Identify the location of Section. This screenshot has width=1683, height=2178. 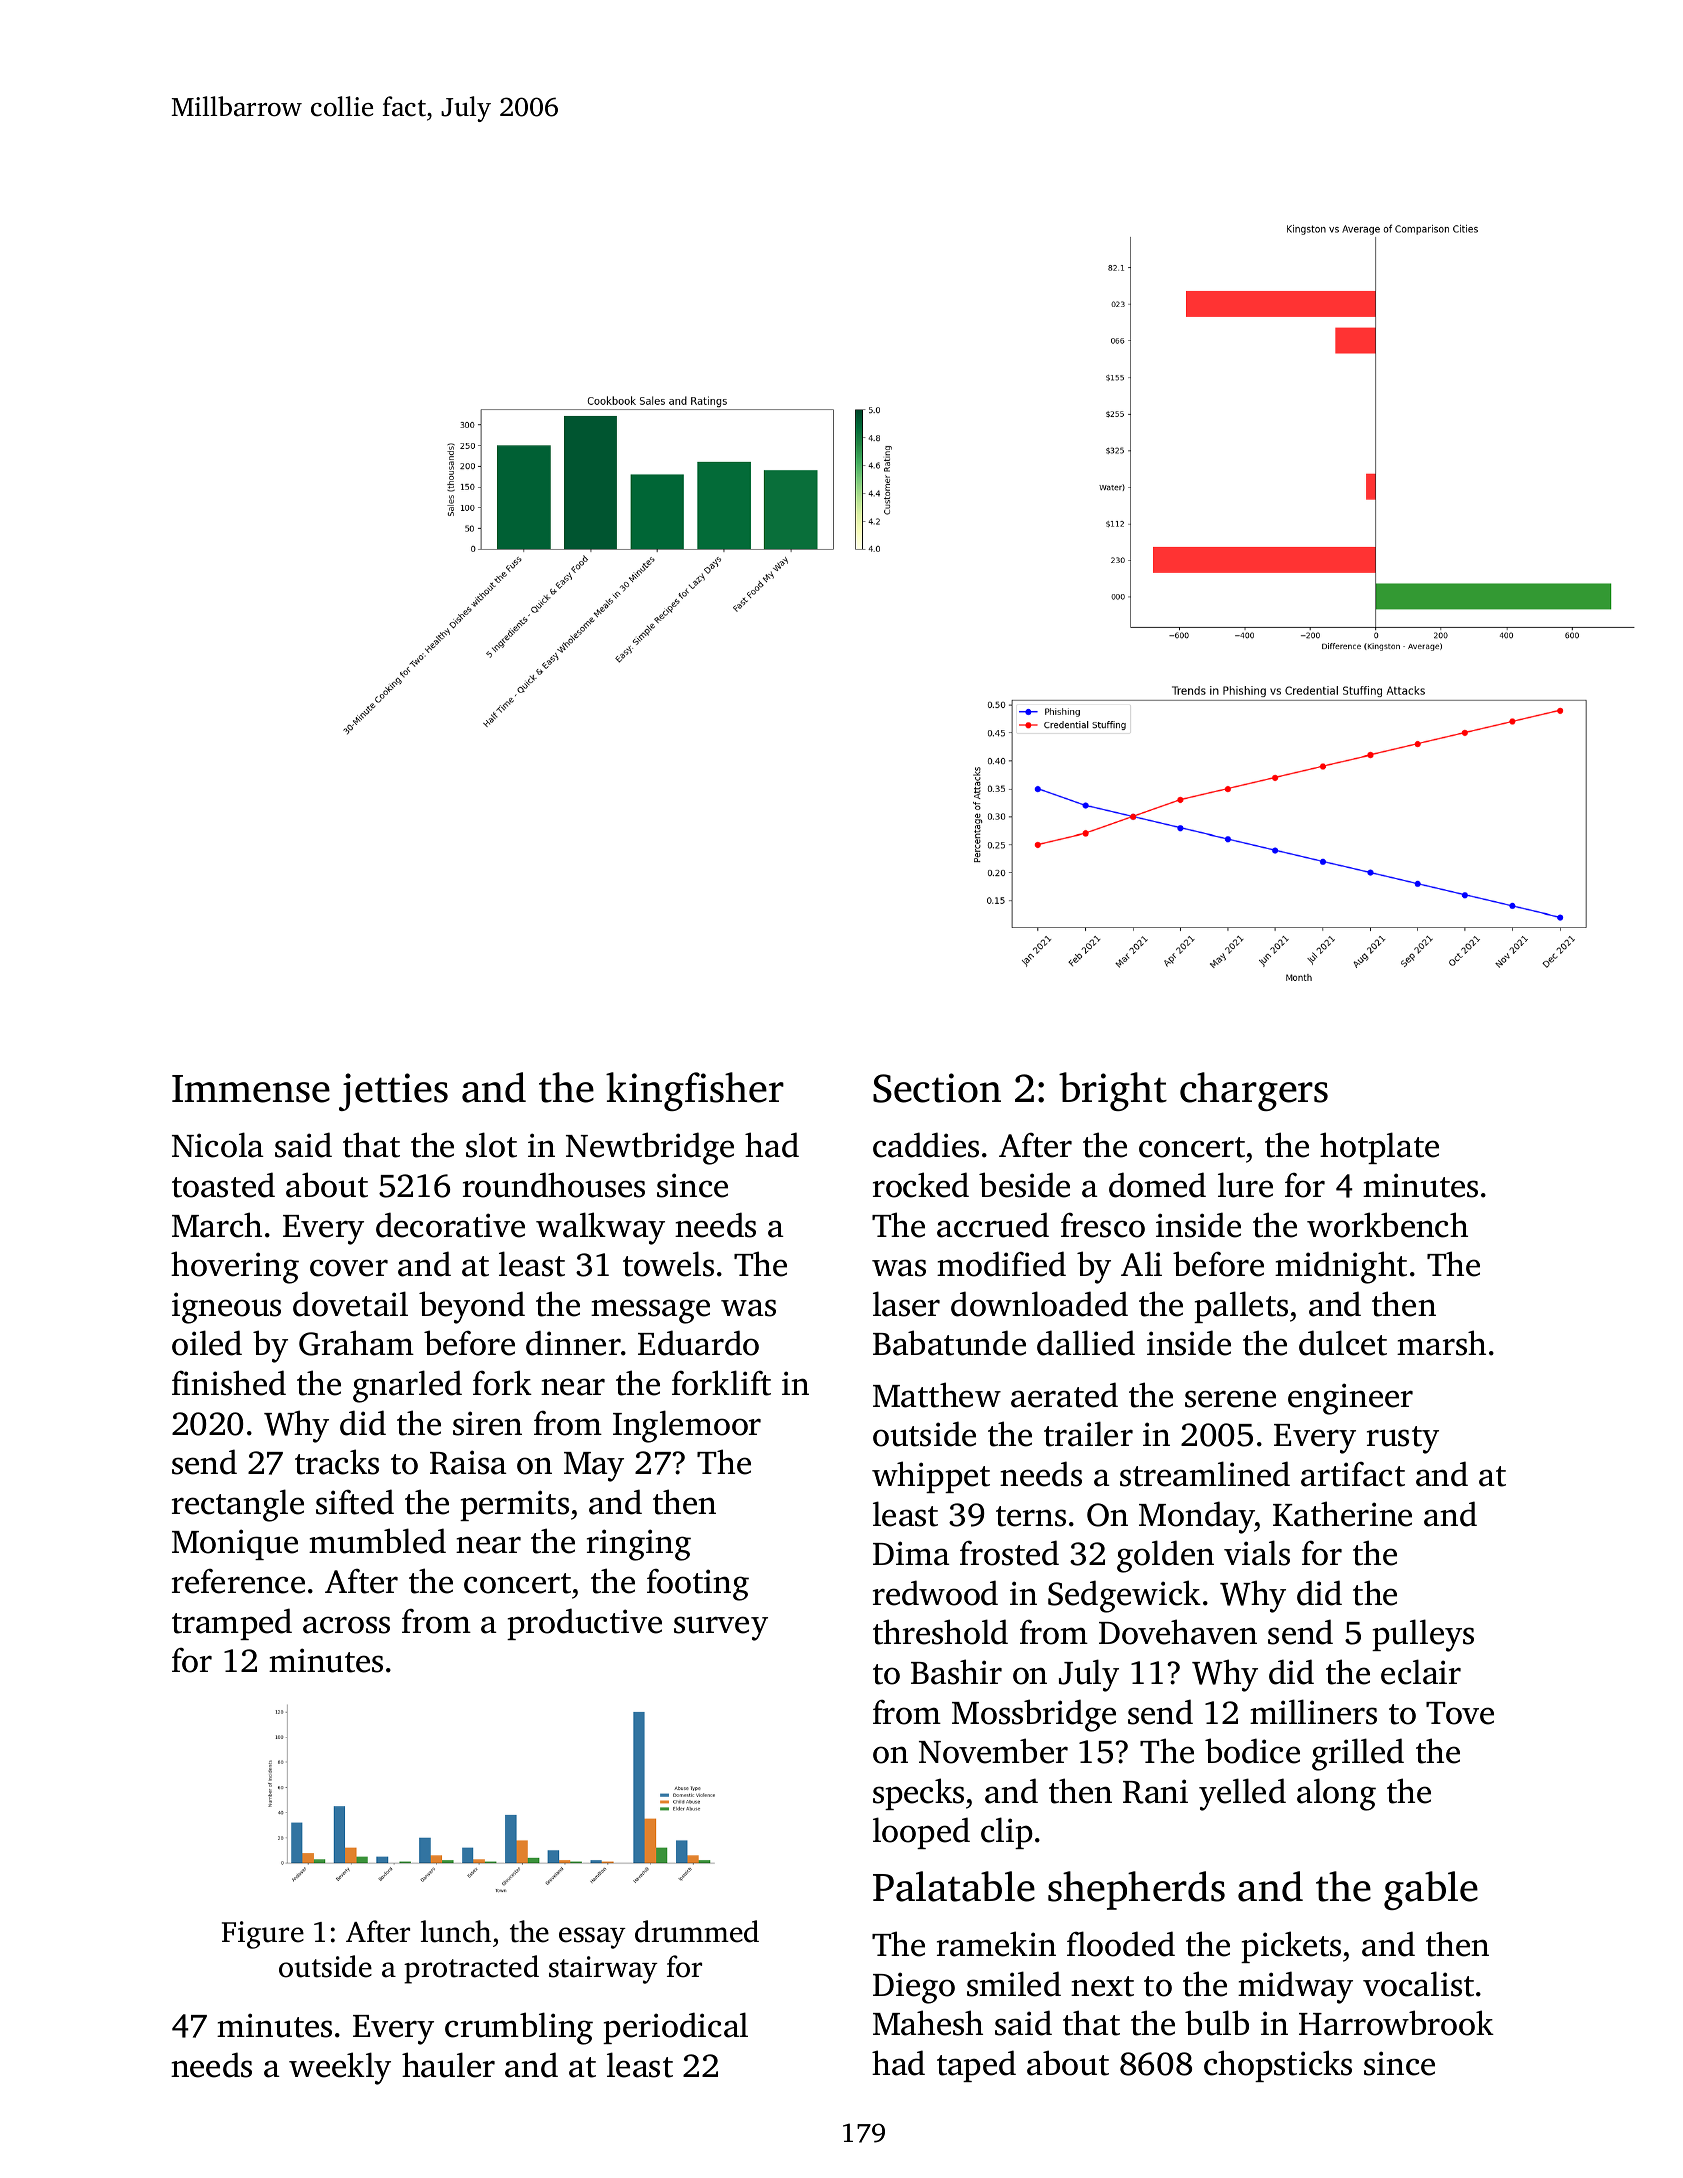
(937, 1088).
